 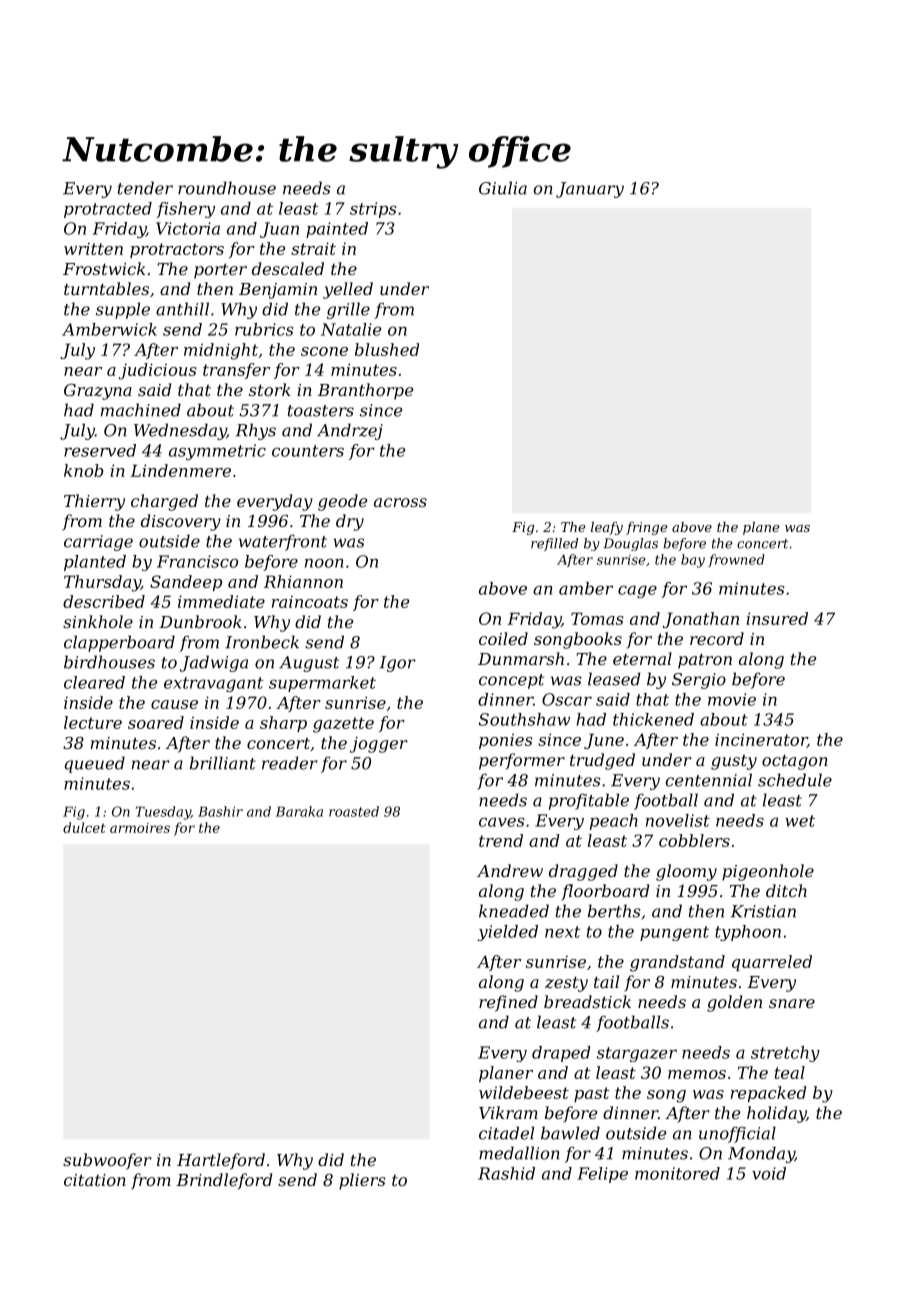 What do you see at coordinates (503, 638) in the screenshot?
I see `coiled` at bounding box center [503, 638].
